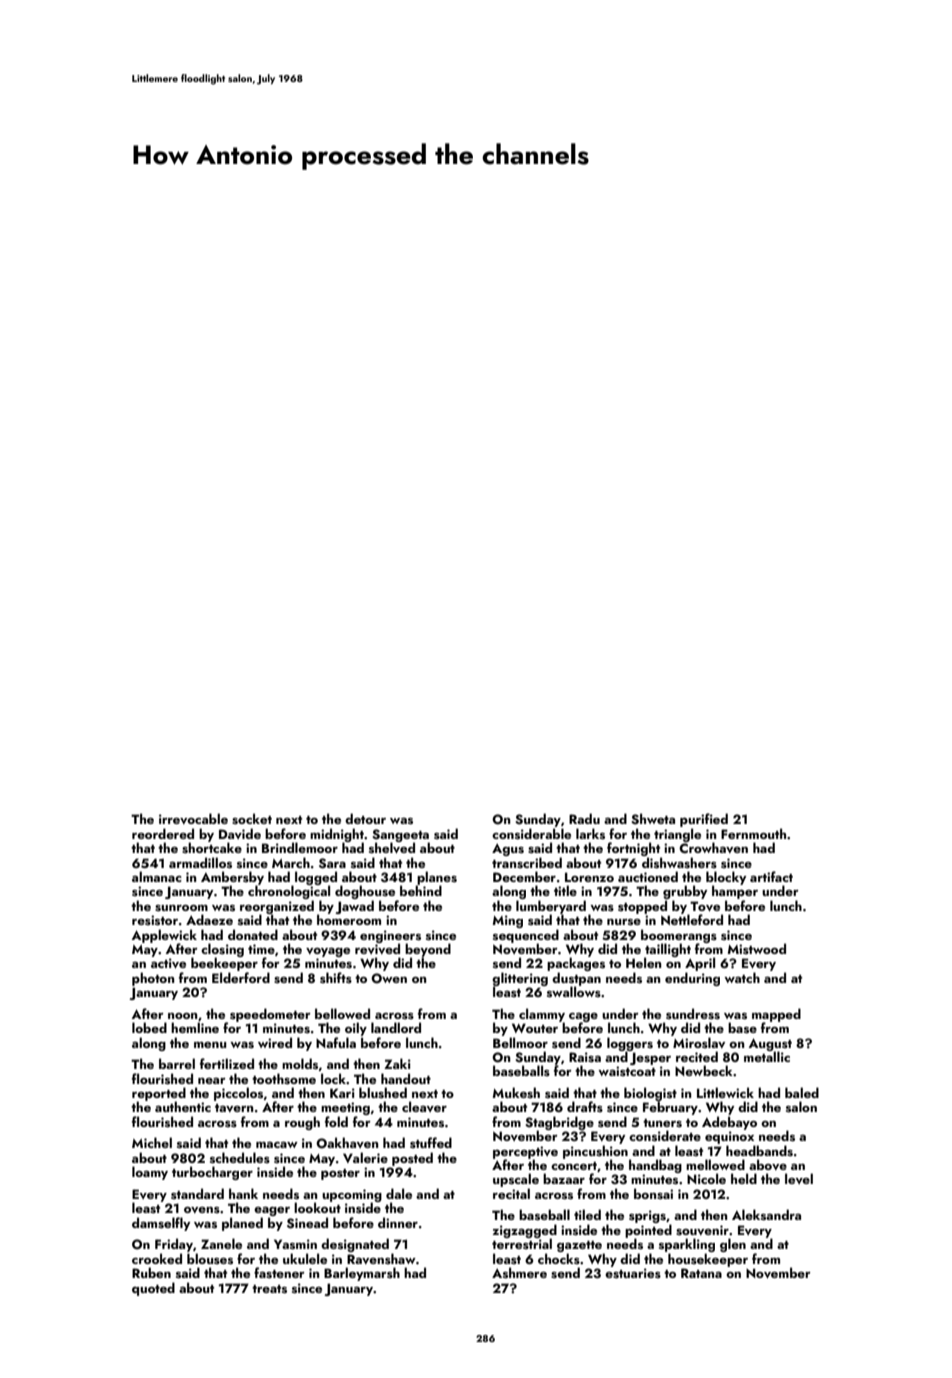  Describe the element at coordinates (708, 1260) in the image. I see `housekeeper` at that location.
